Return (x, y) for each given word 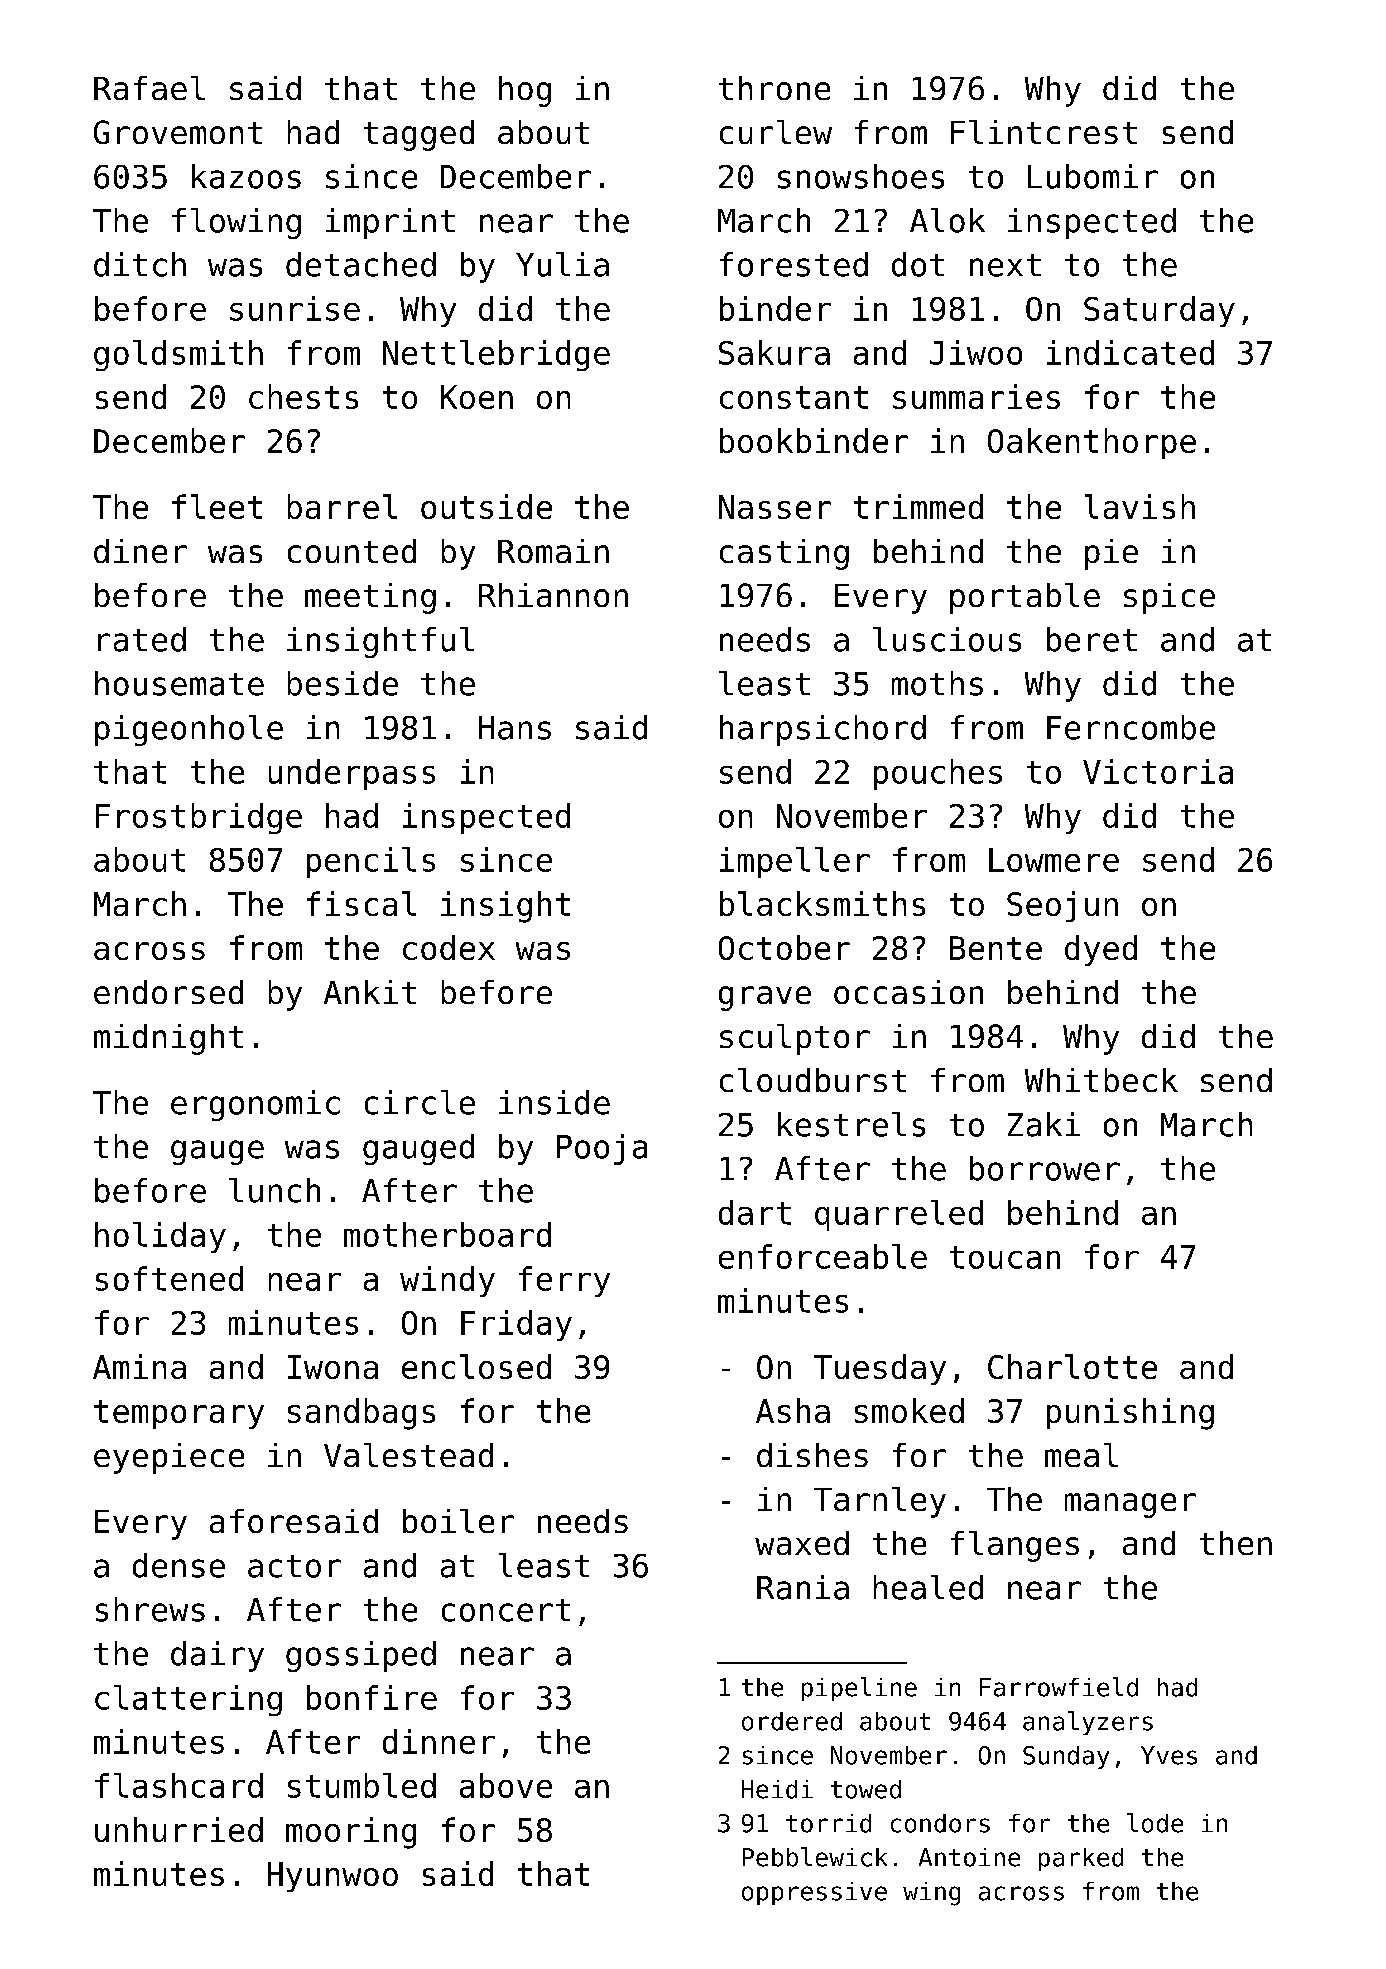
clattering (188, 1700)
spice (1169, 598)
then (1236, 1543)
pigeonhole (189, 730)
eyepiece (169, 1458)
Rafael (149, 88)
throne (774, 88)
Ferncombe (1131, 727)
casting (784, 554)
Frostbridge (199, 818)
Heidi (777, 1789)
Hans (515, 728)
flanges (1015, 1546)
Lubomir (1093, 176)
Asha (793, 1410)
